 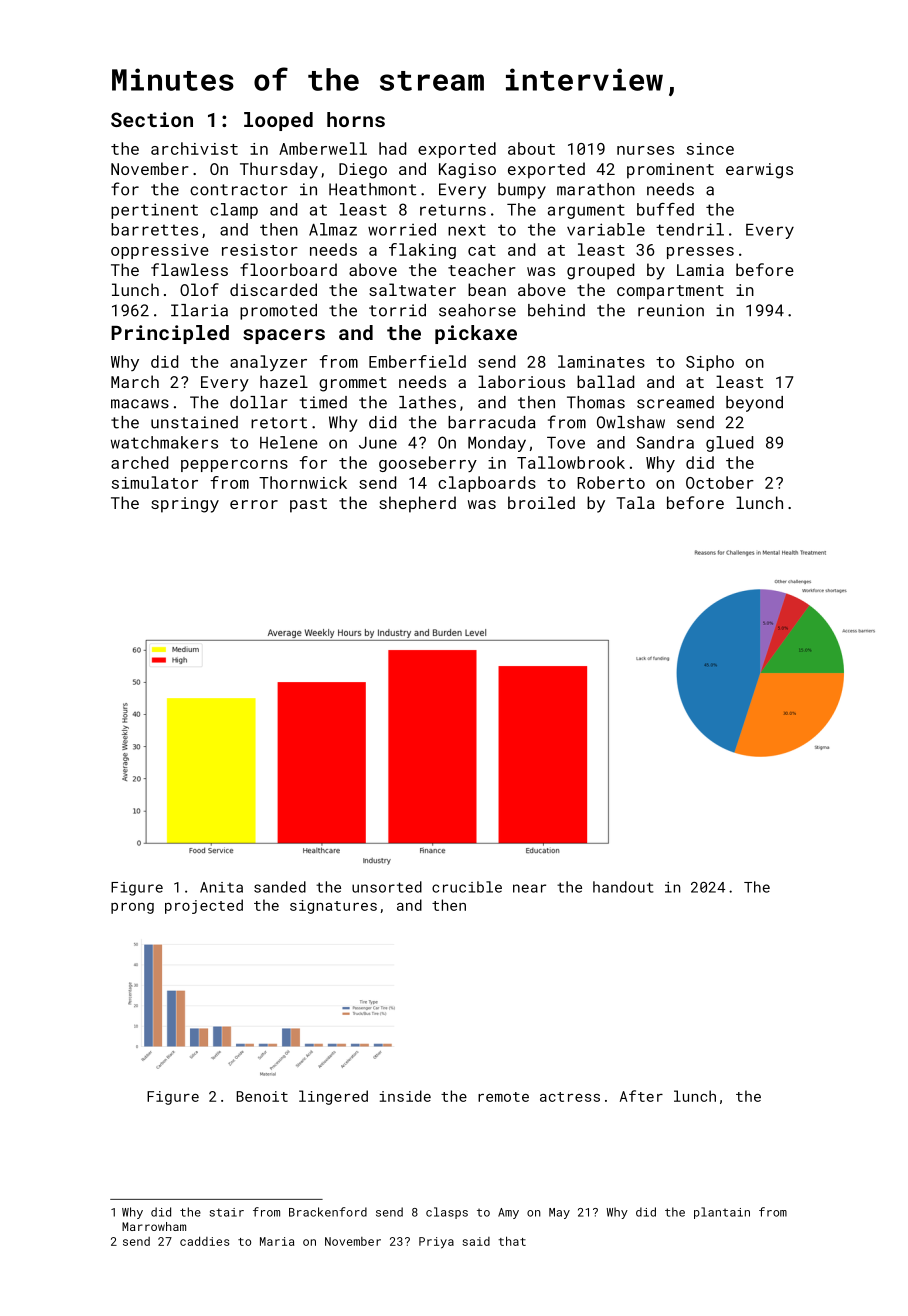 What do you see at coordinates (356, 119) in the document?
I see `horns` at bounding box center [356, 119].
